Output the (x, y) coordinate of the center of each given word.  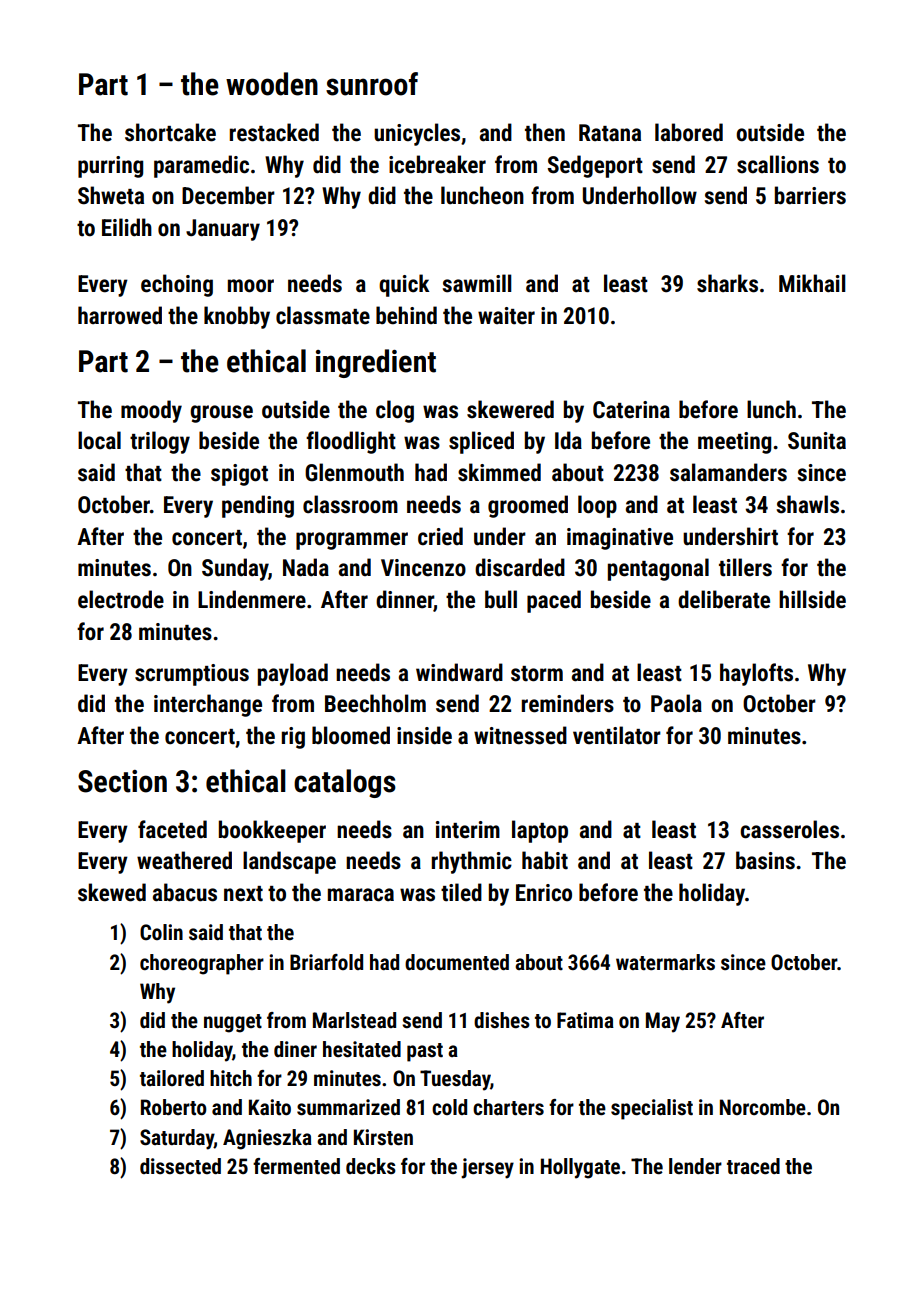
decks (371, 1166)
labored (689, 132)
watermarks (665, 962)
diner (295, 1049)
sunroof (372, 84)
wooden (272, 84)
